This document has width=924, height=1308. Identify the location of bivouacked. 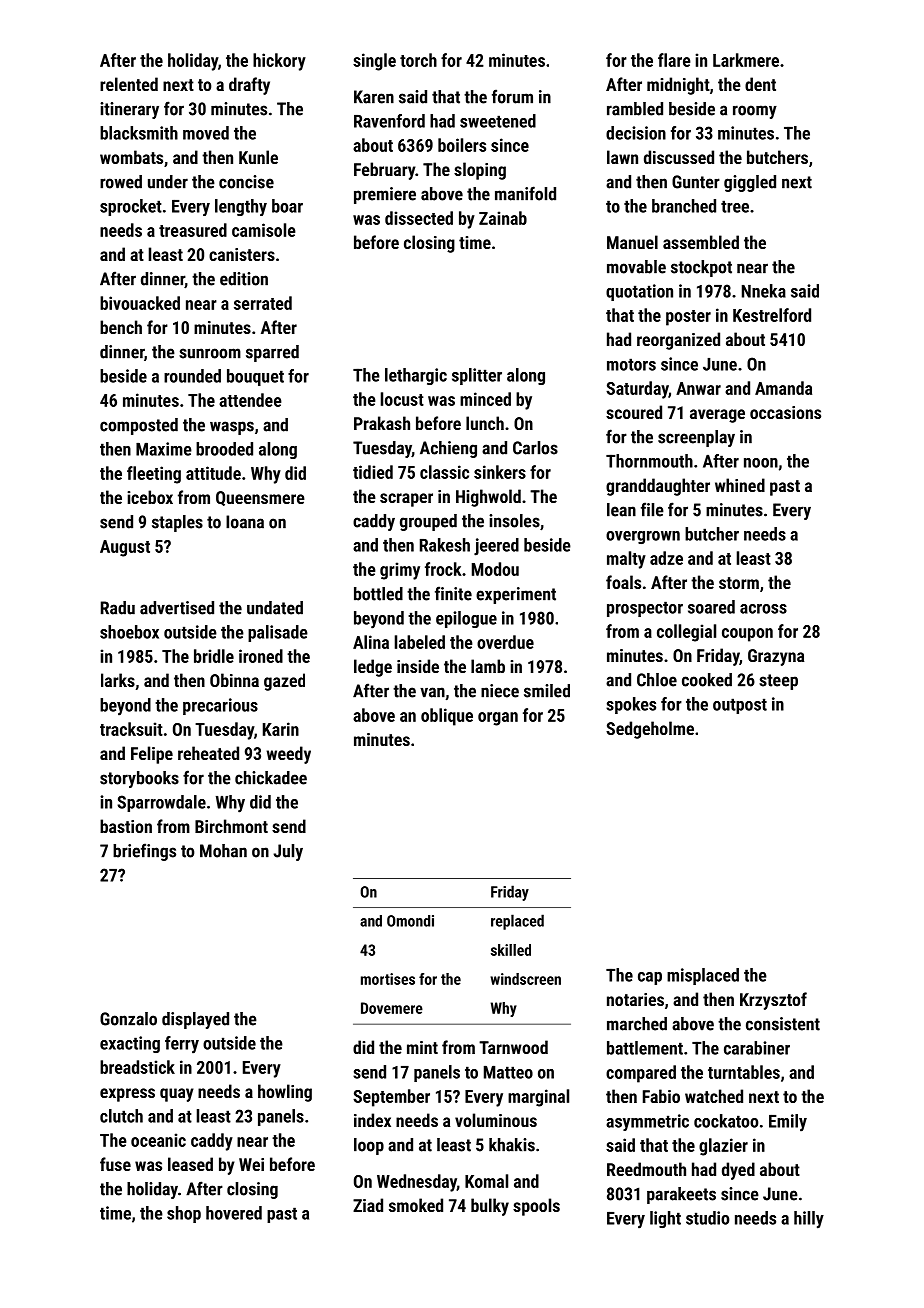
(140, 303).
